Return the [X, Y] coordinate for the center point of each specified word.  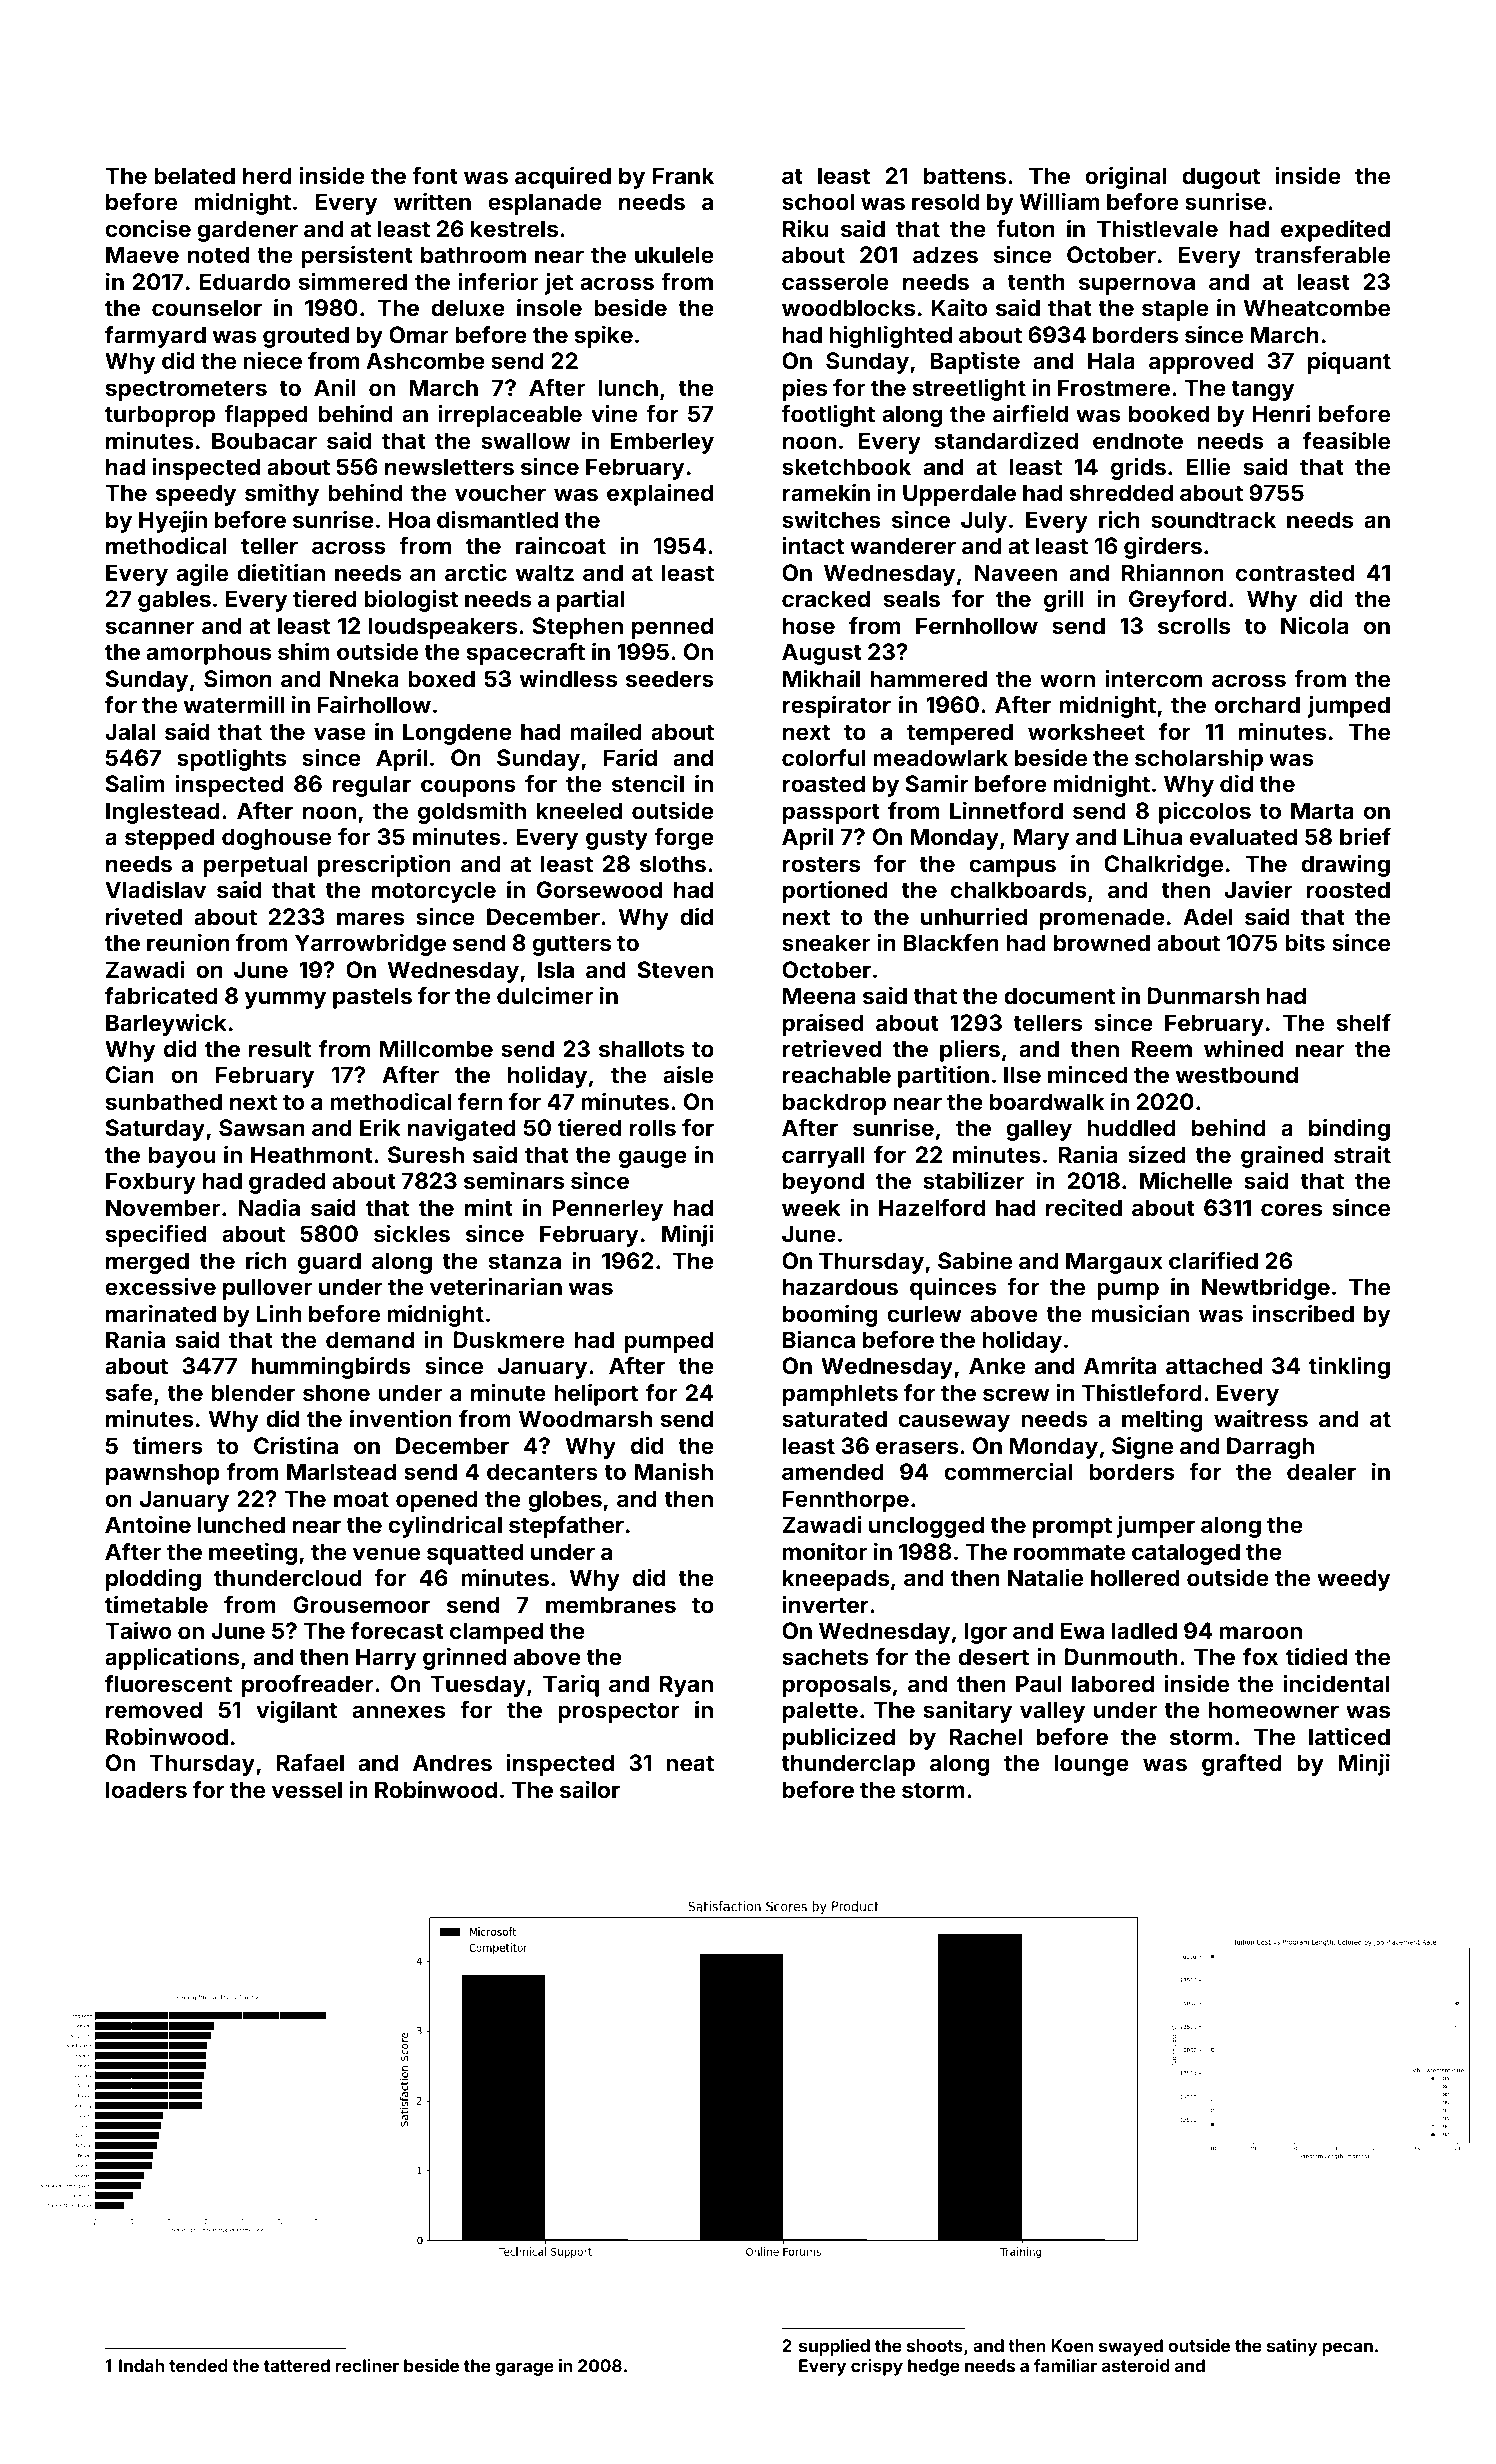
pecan [1348, 2349]
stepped [169, 839]
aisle [688, 1074]
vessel [307, 1789]
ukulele [674, 254]
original [1125, 177]
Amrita [1120, 1365]
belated [194, 175]
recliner [367, 2365]
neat [690, 1763]
